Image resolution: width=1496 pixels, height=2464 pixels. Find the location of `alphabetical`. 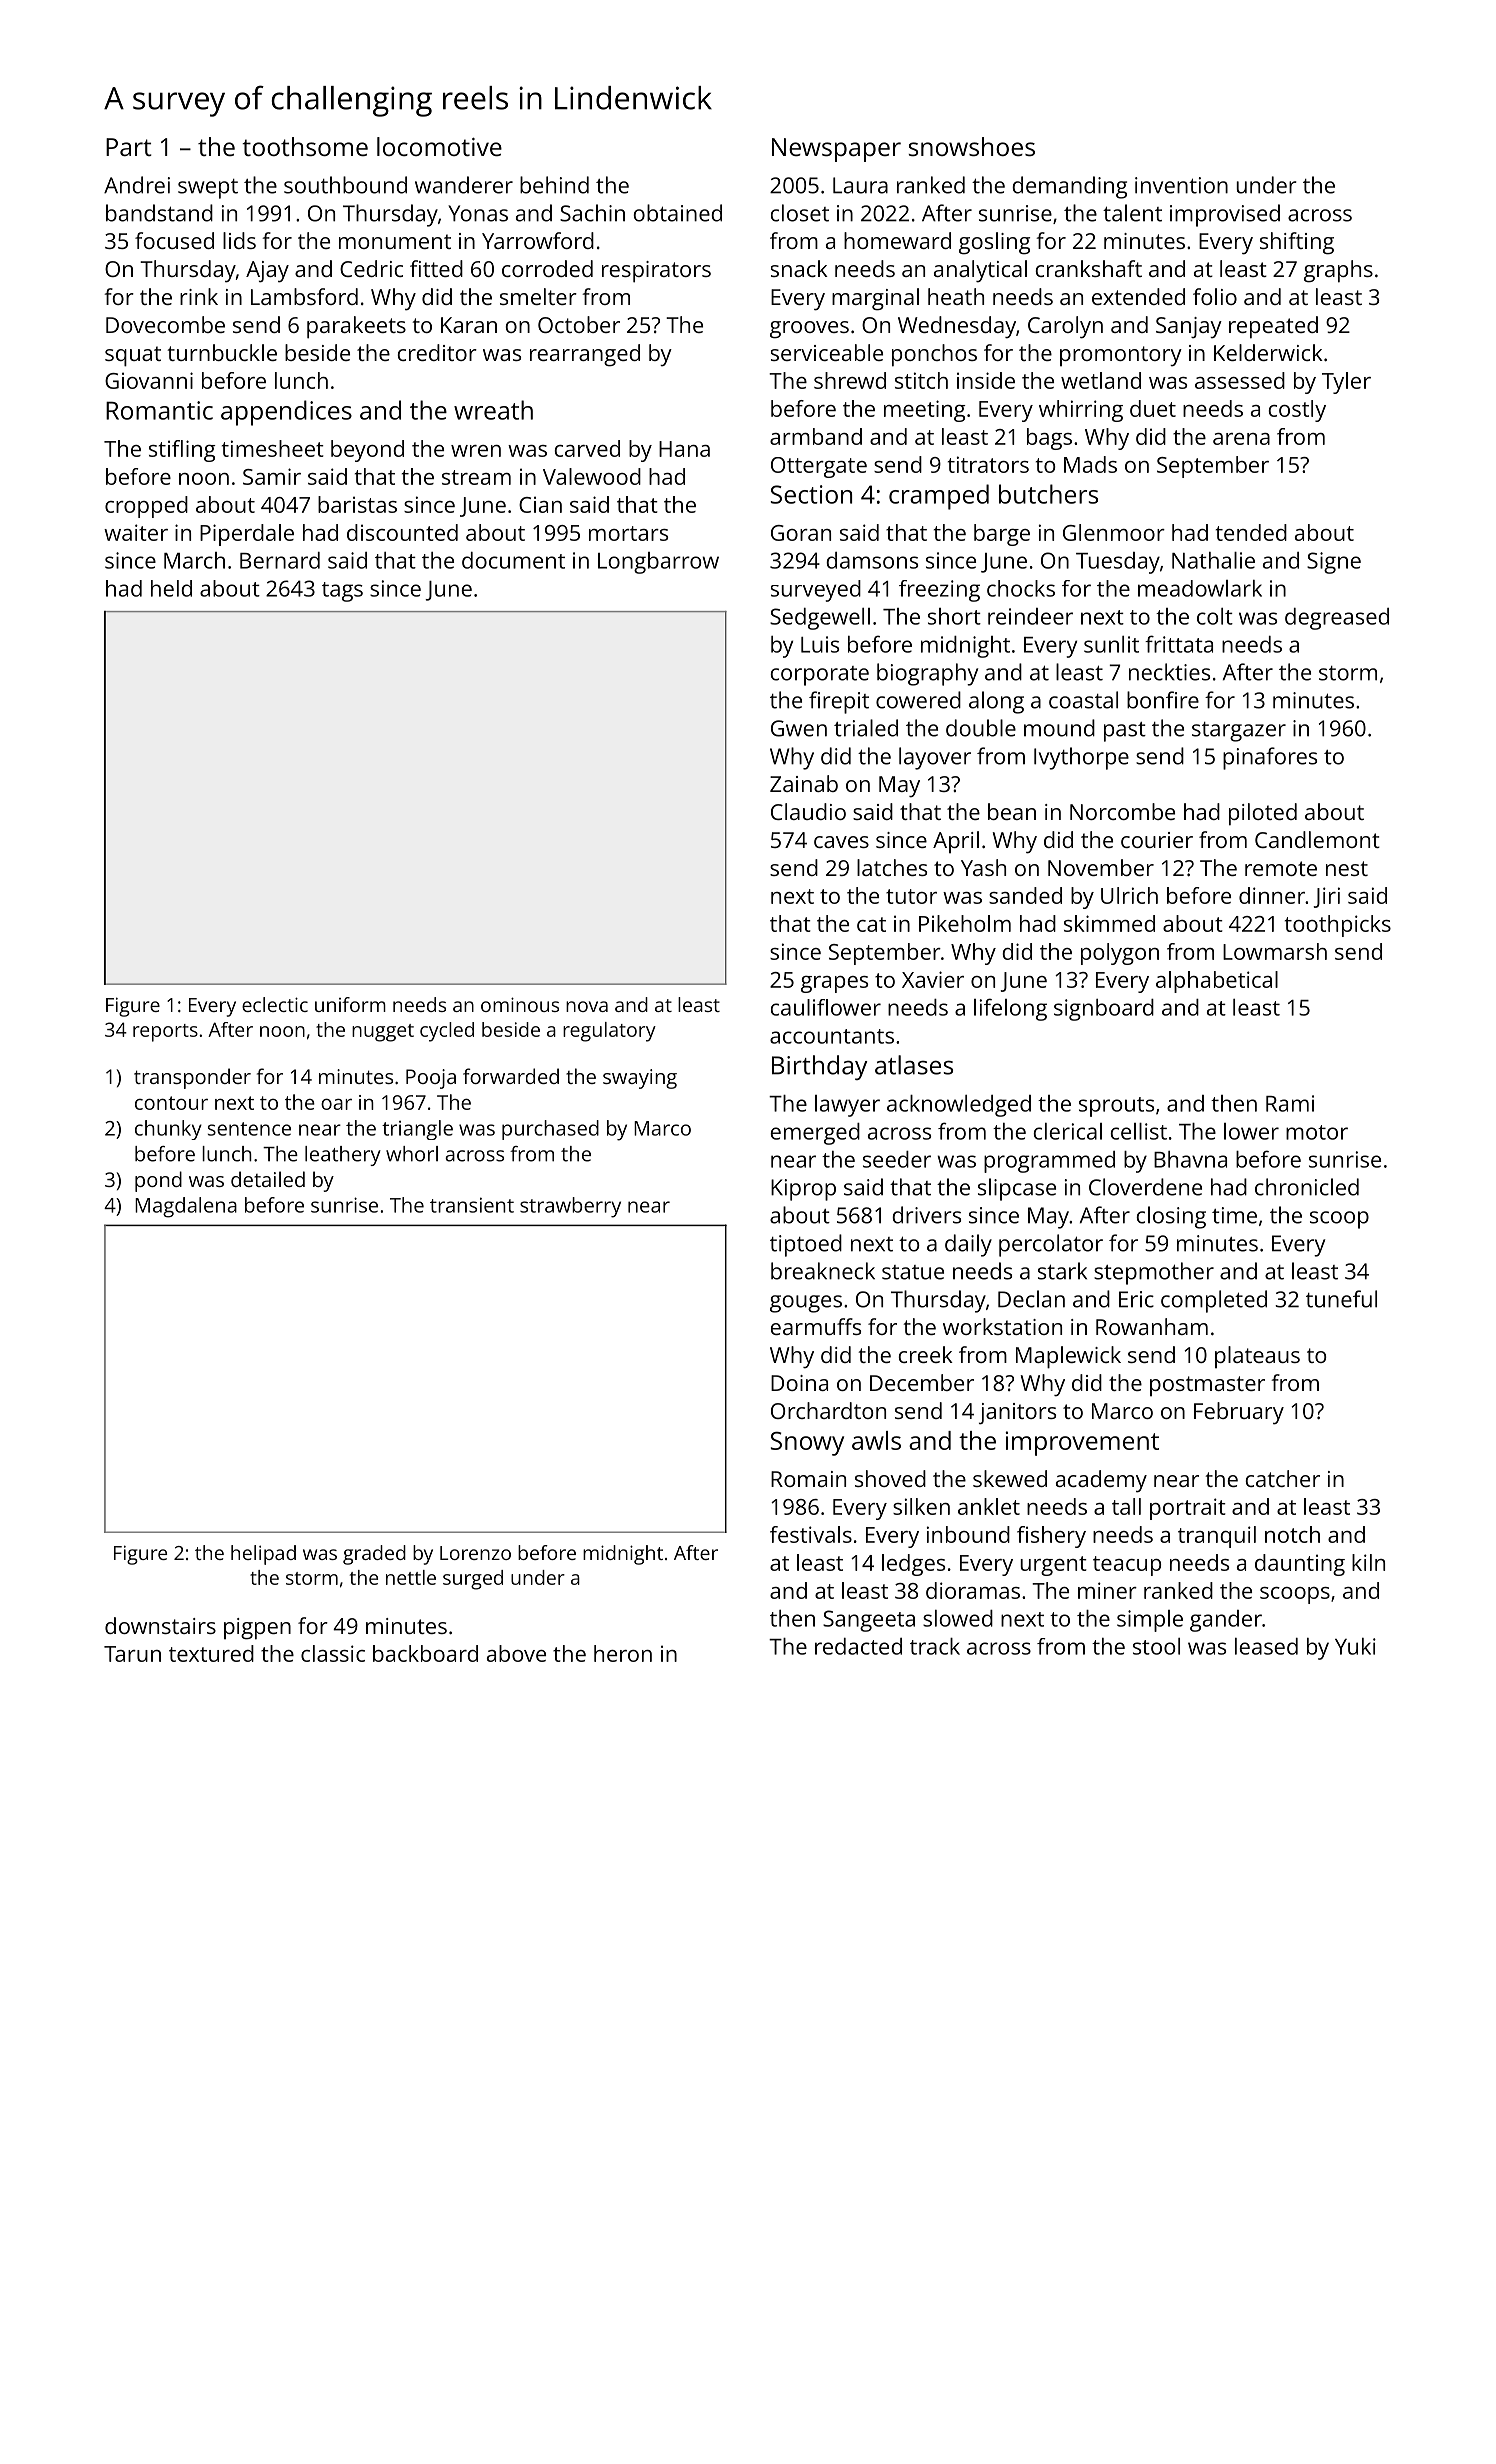

alphabetical is located at coordinates (1217, 982).
